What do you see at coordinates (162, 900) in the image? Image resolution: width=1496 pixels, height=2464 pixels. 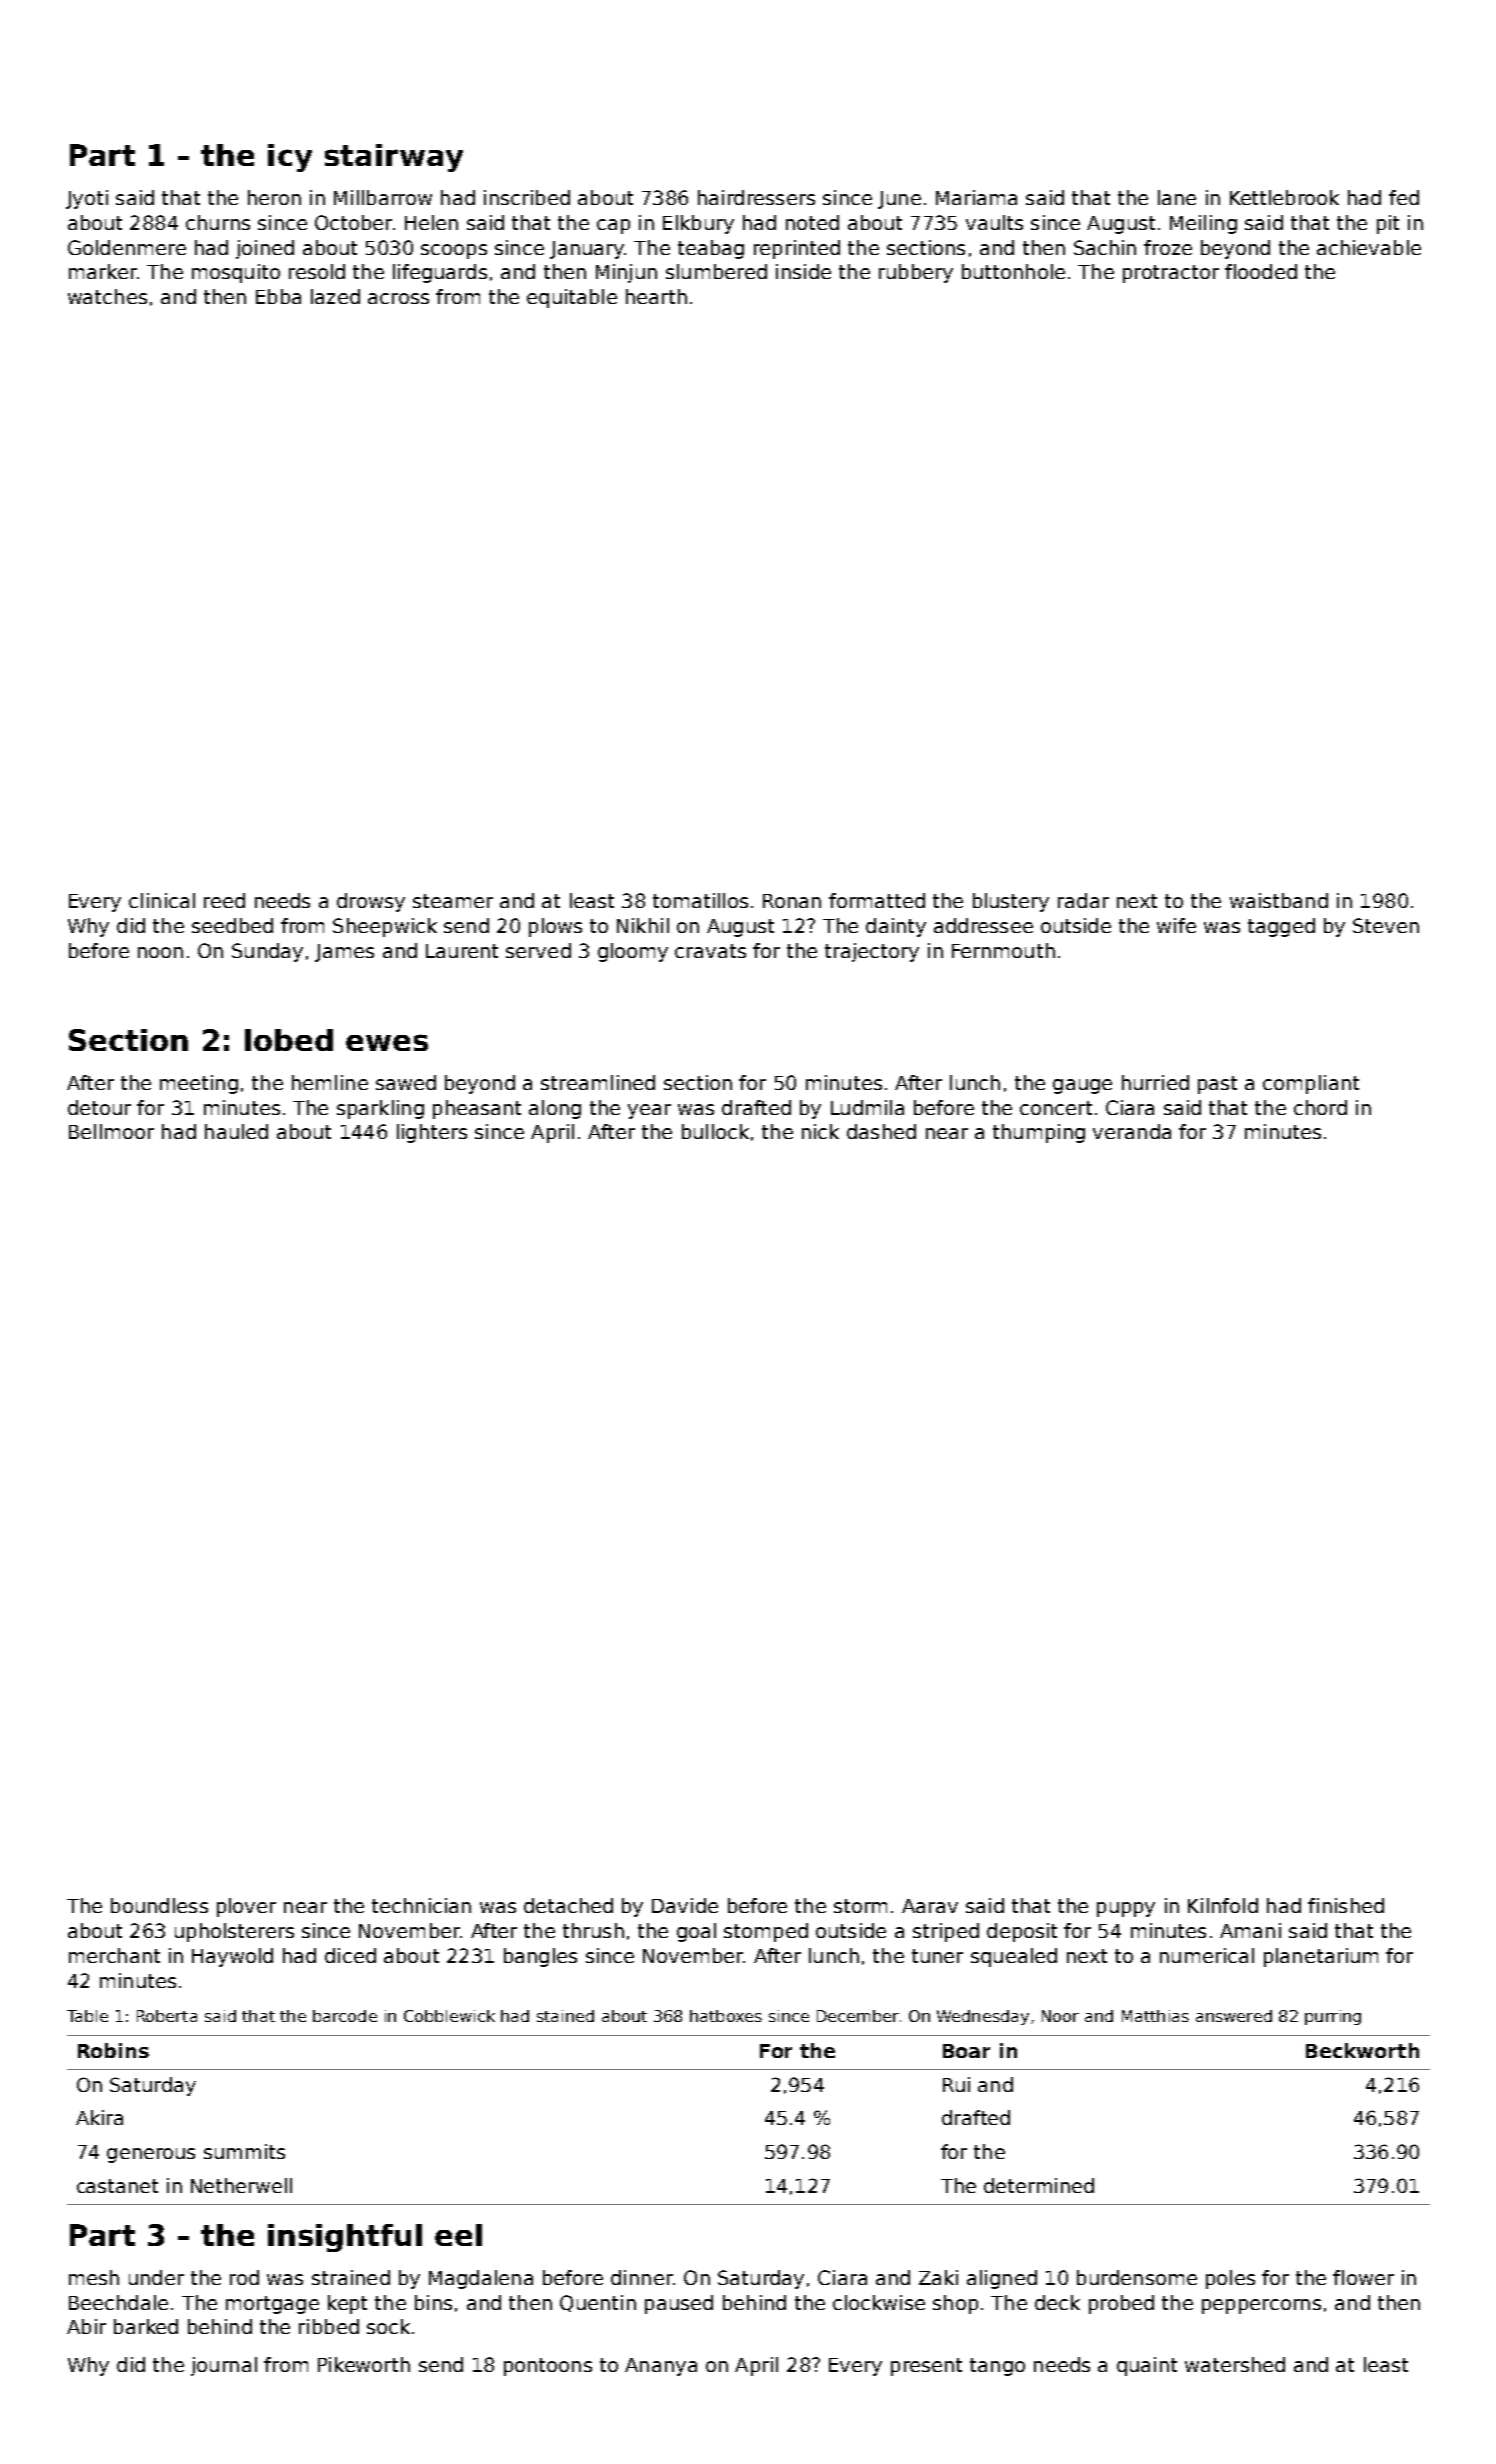 I see `clinical` at bounding box center [162, 900].
